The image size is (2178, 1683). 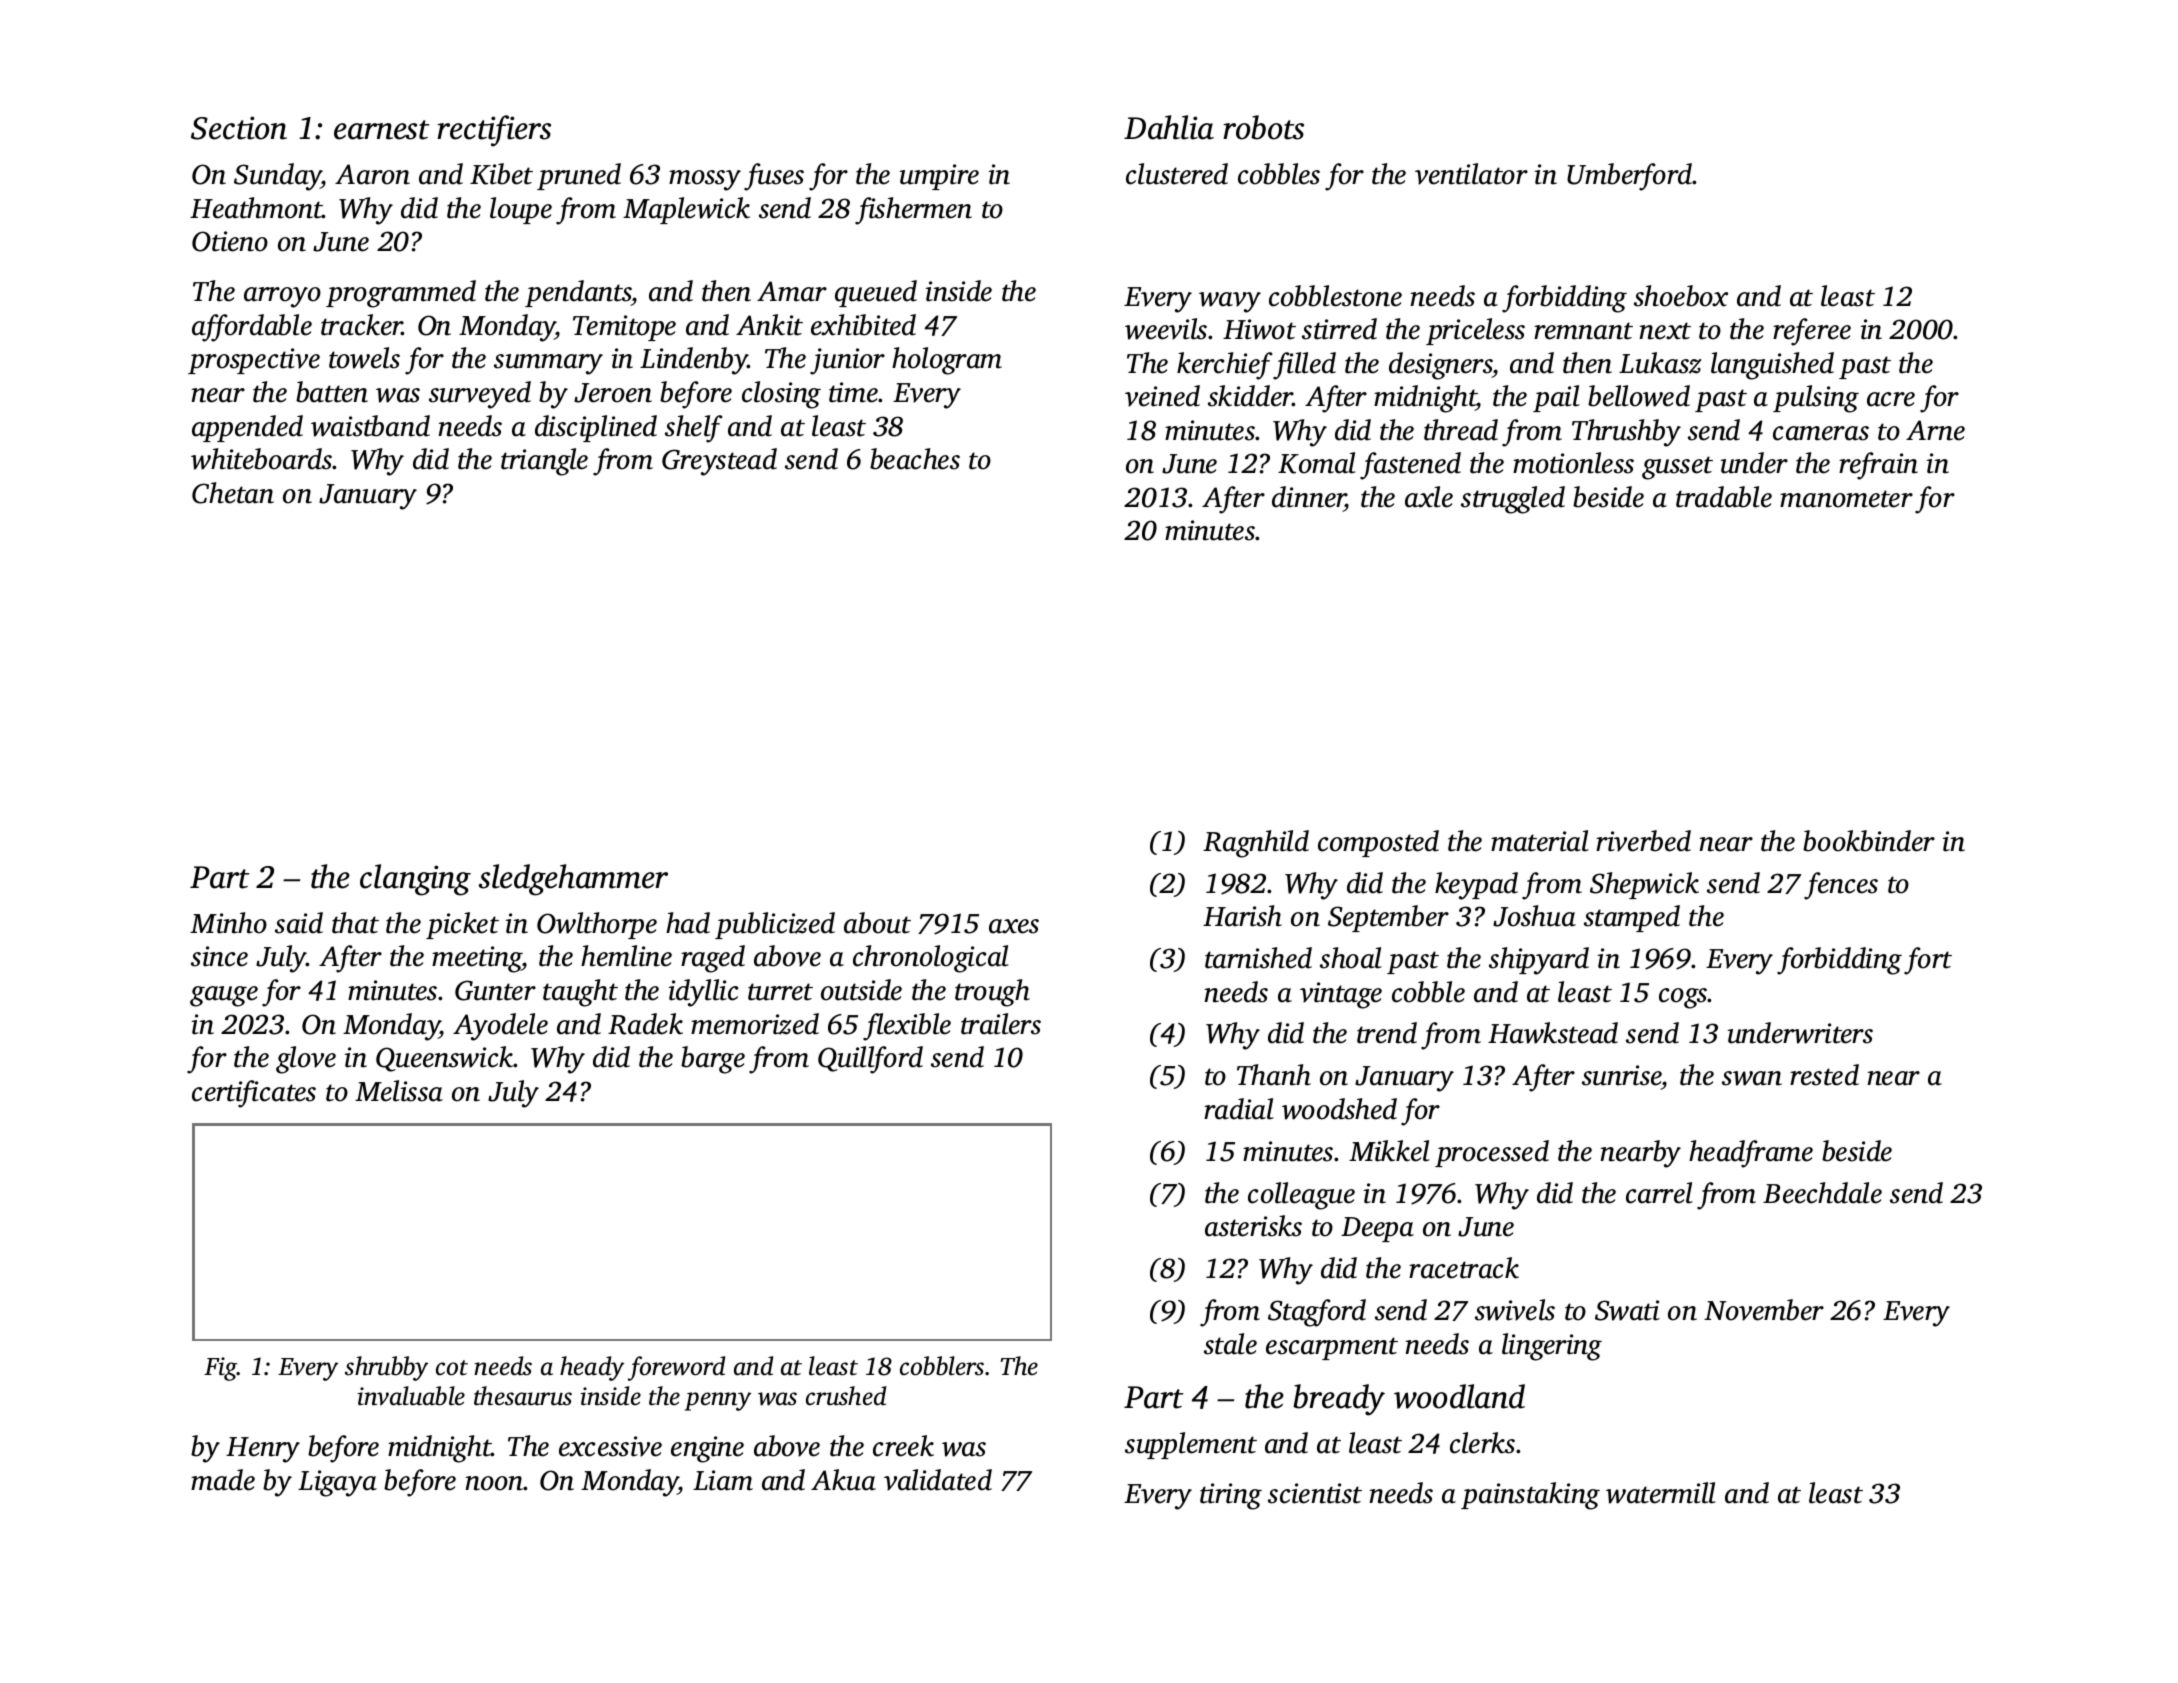 What do you see at coordinates (415, 880) in the screenshot?
I see `clanging` at bounding box center [415, 880].
